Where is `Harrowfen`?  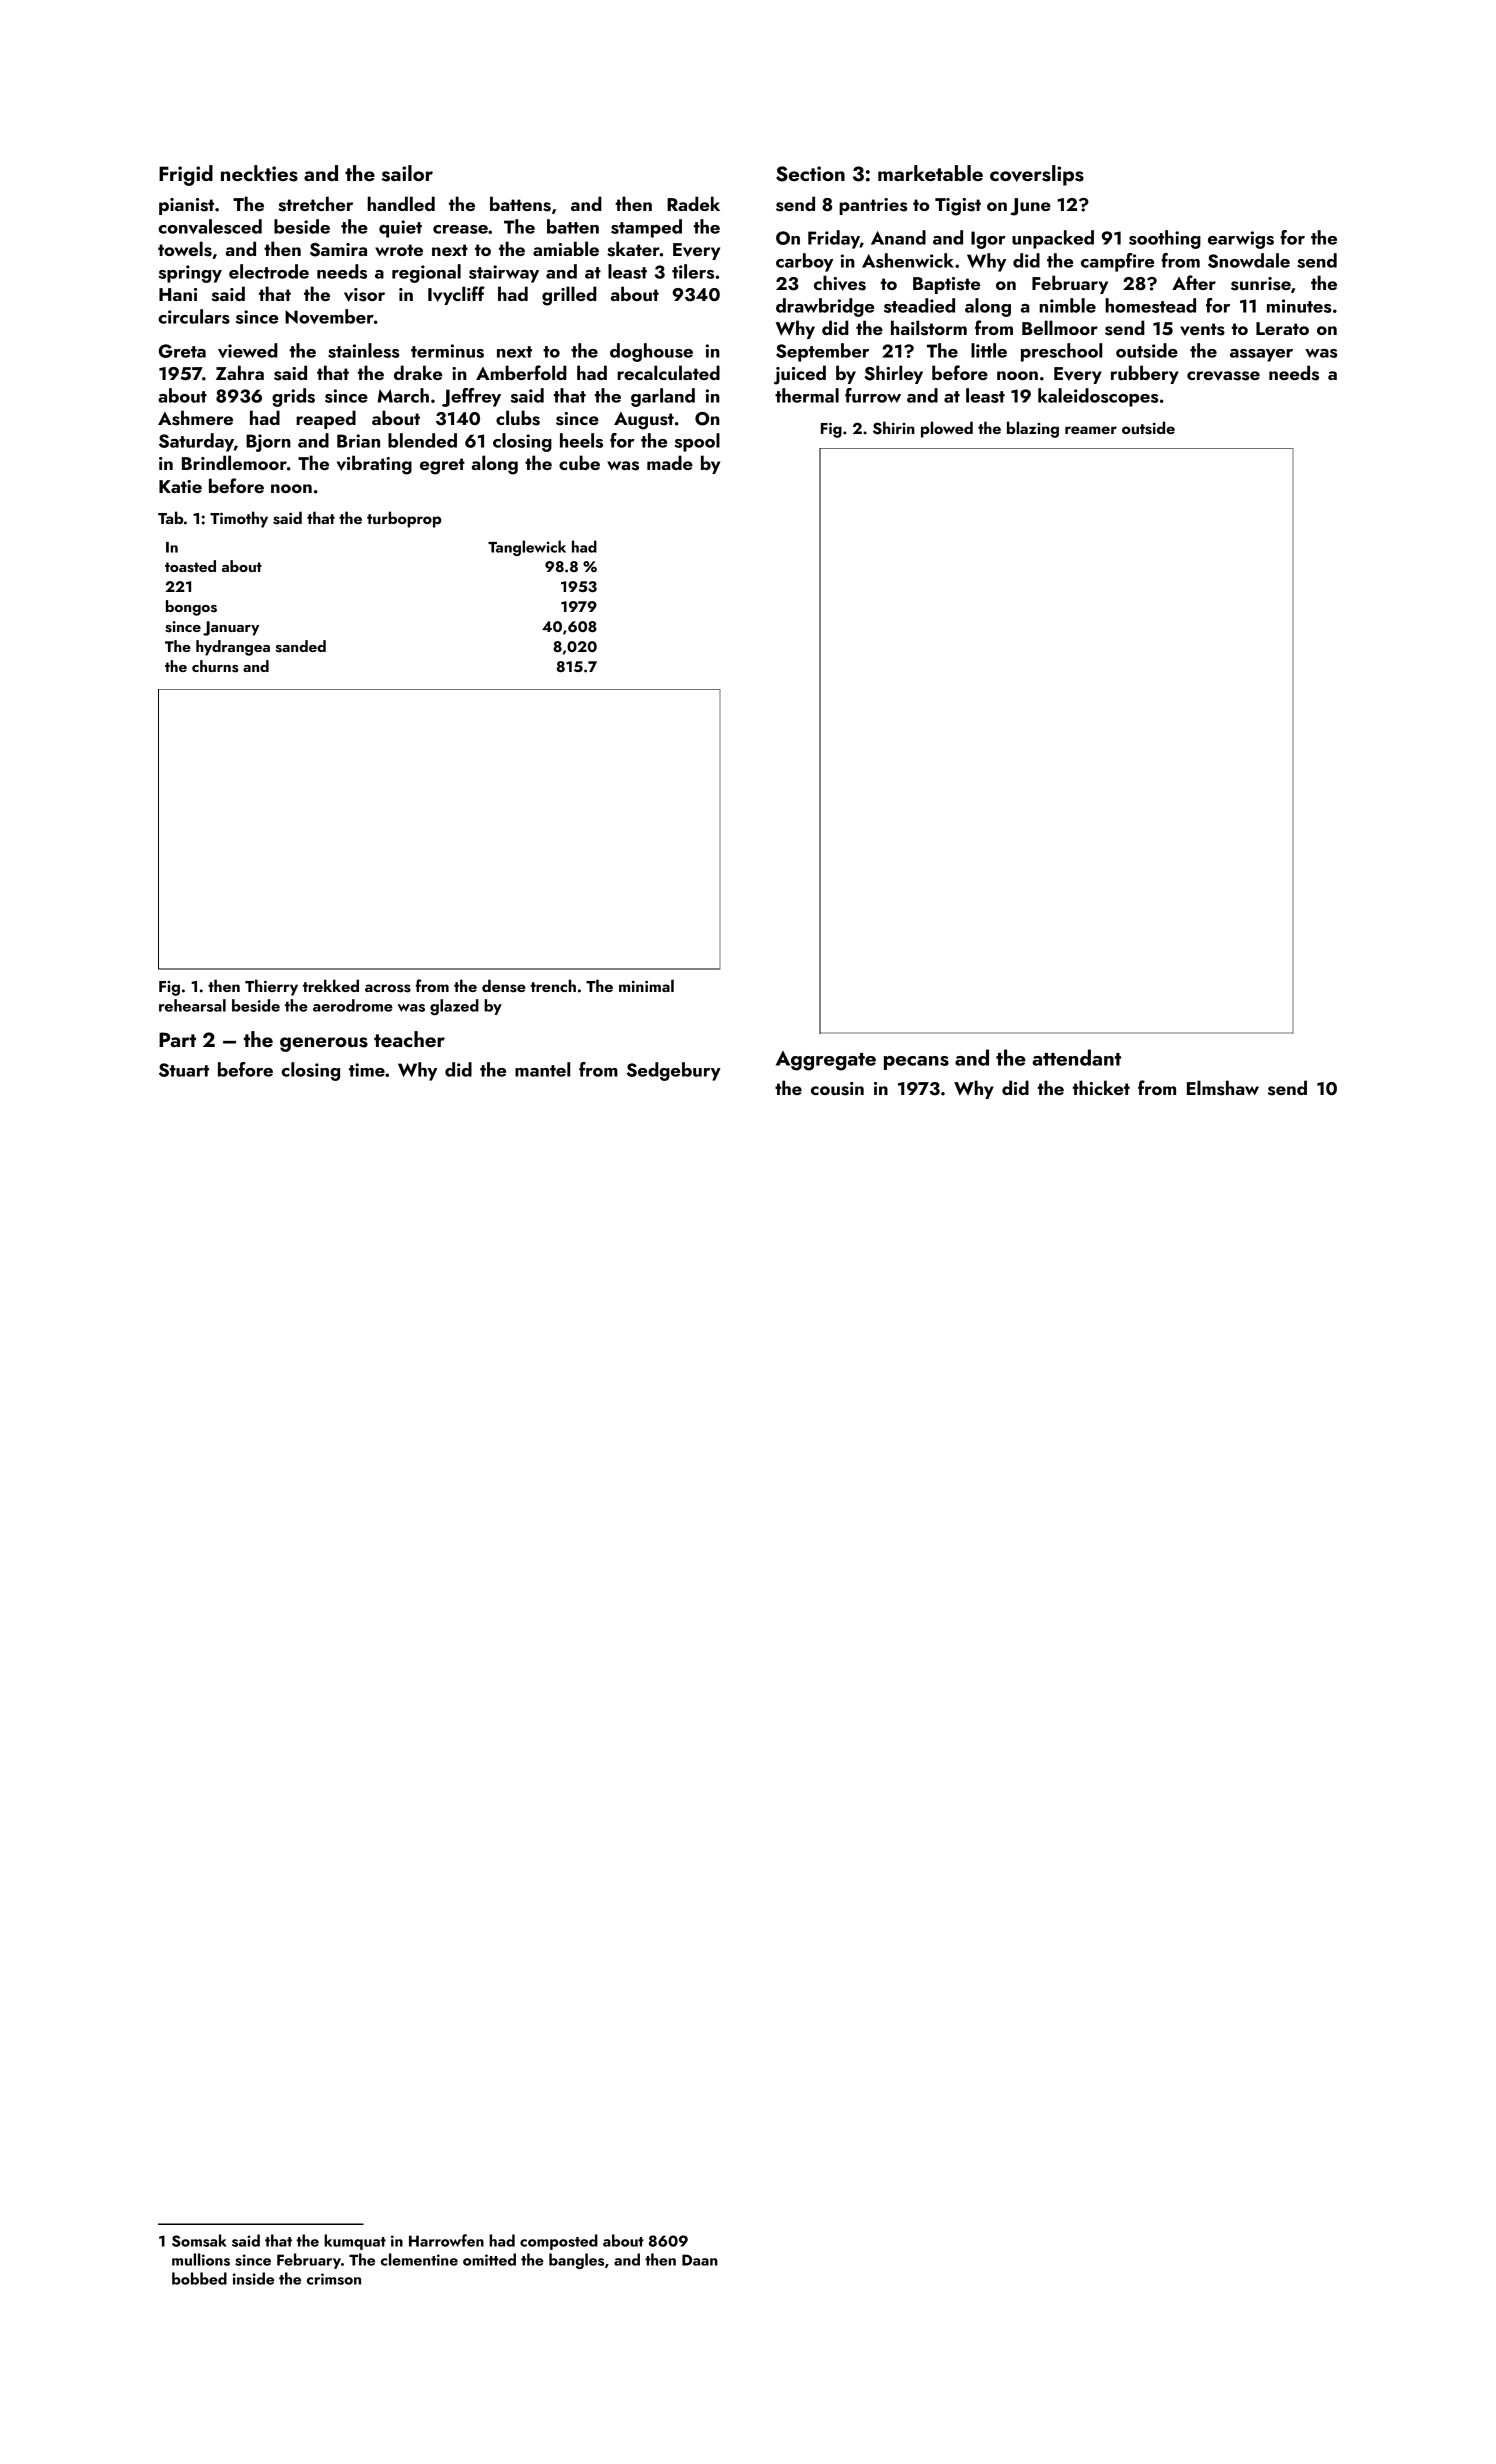 Harrowfen is located at coordinates (446, 2240).
